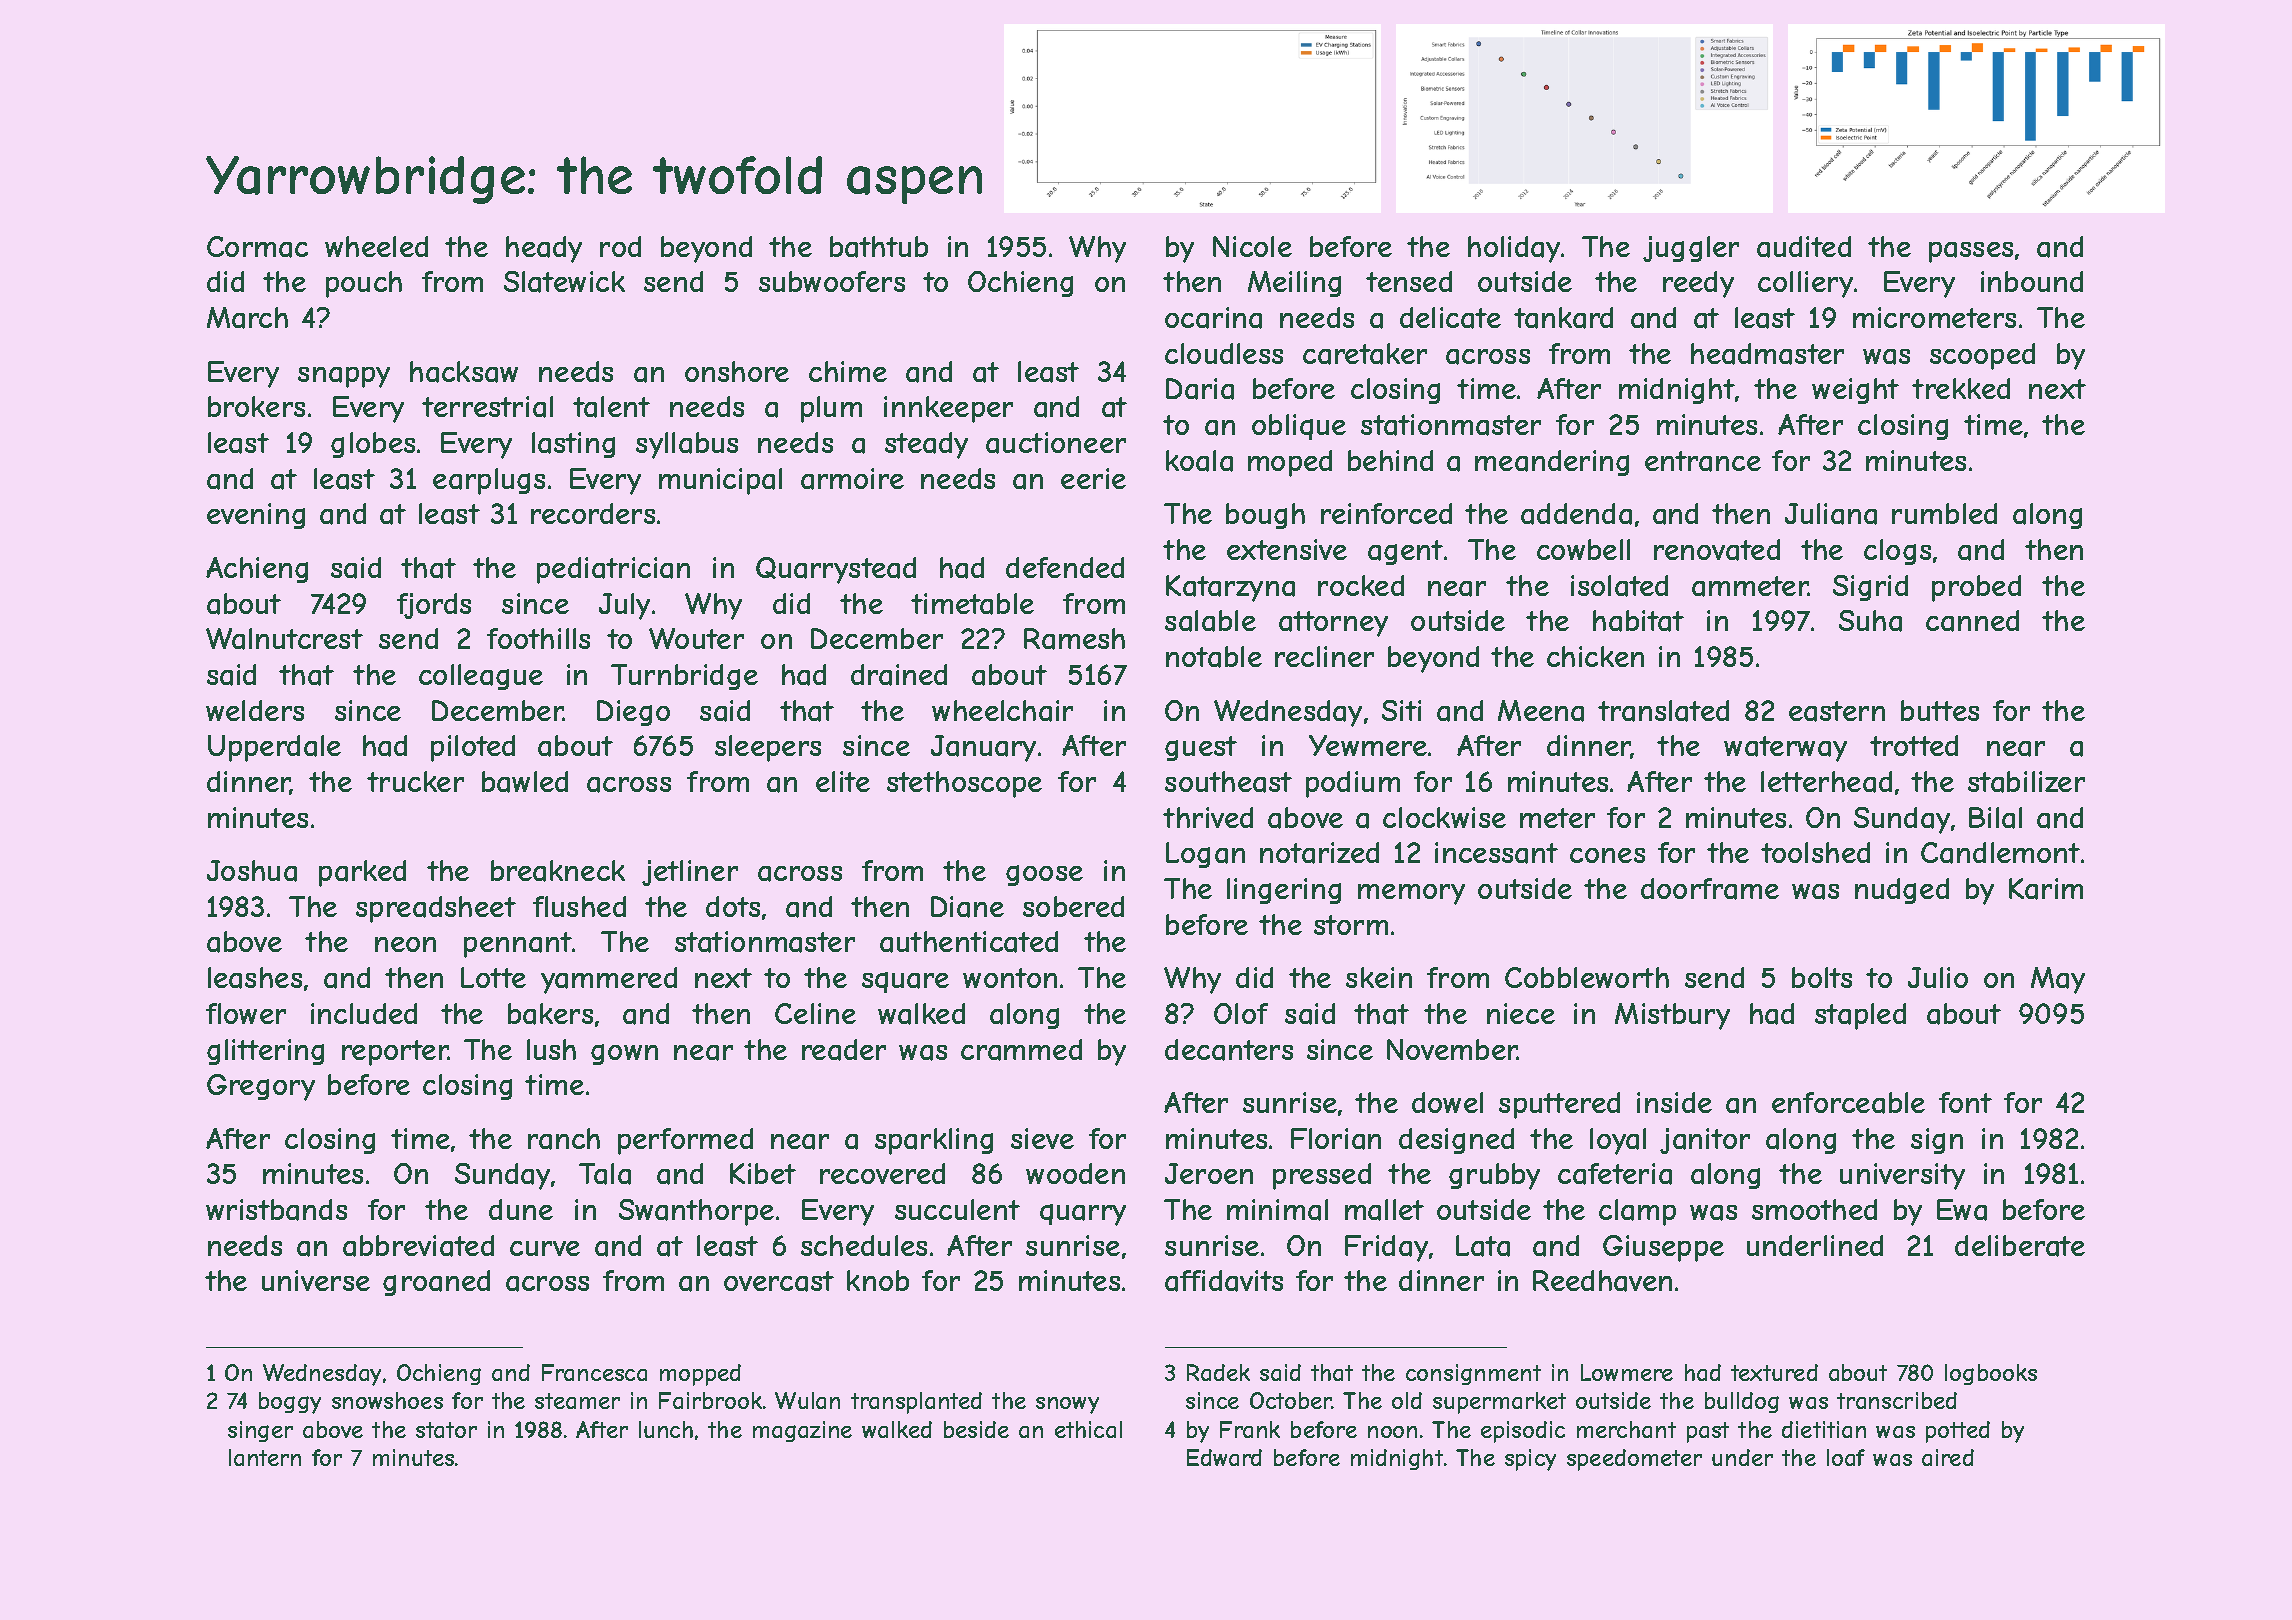  Describe the element at coordinates (525, 782) in the screenshot. I see `bawled` at that location.
